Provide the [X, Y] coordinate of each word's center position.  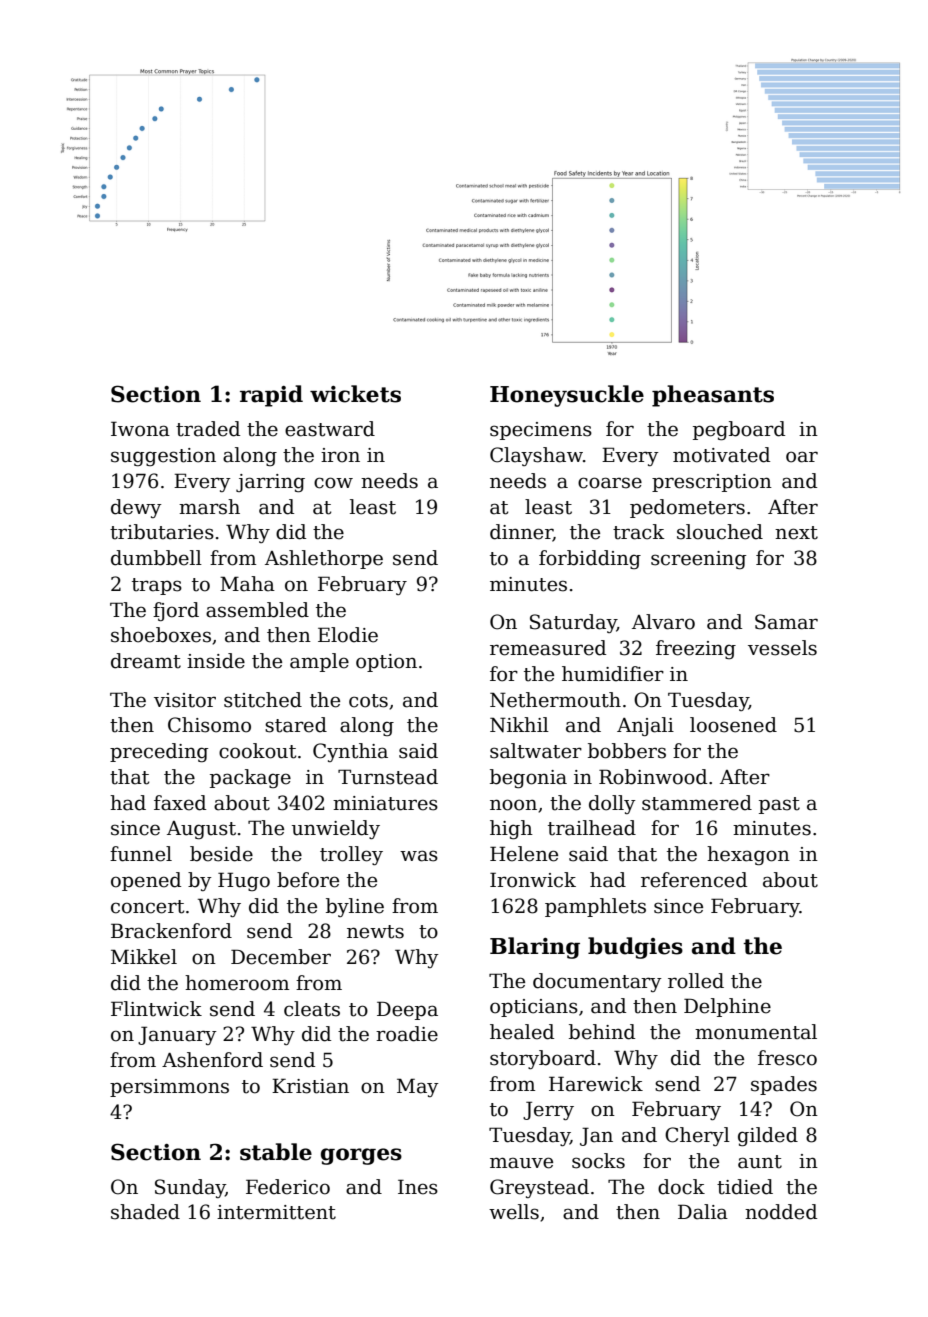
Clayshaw [536, 456]
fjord [176, 611]
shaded [145, 1212]
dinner [521, 533]
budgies [635, 948]
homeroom [237, 983]
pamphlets [595, 907]
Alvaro [663, 622]
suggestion [163, 457]
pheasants [713, 396]
